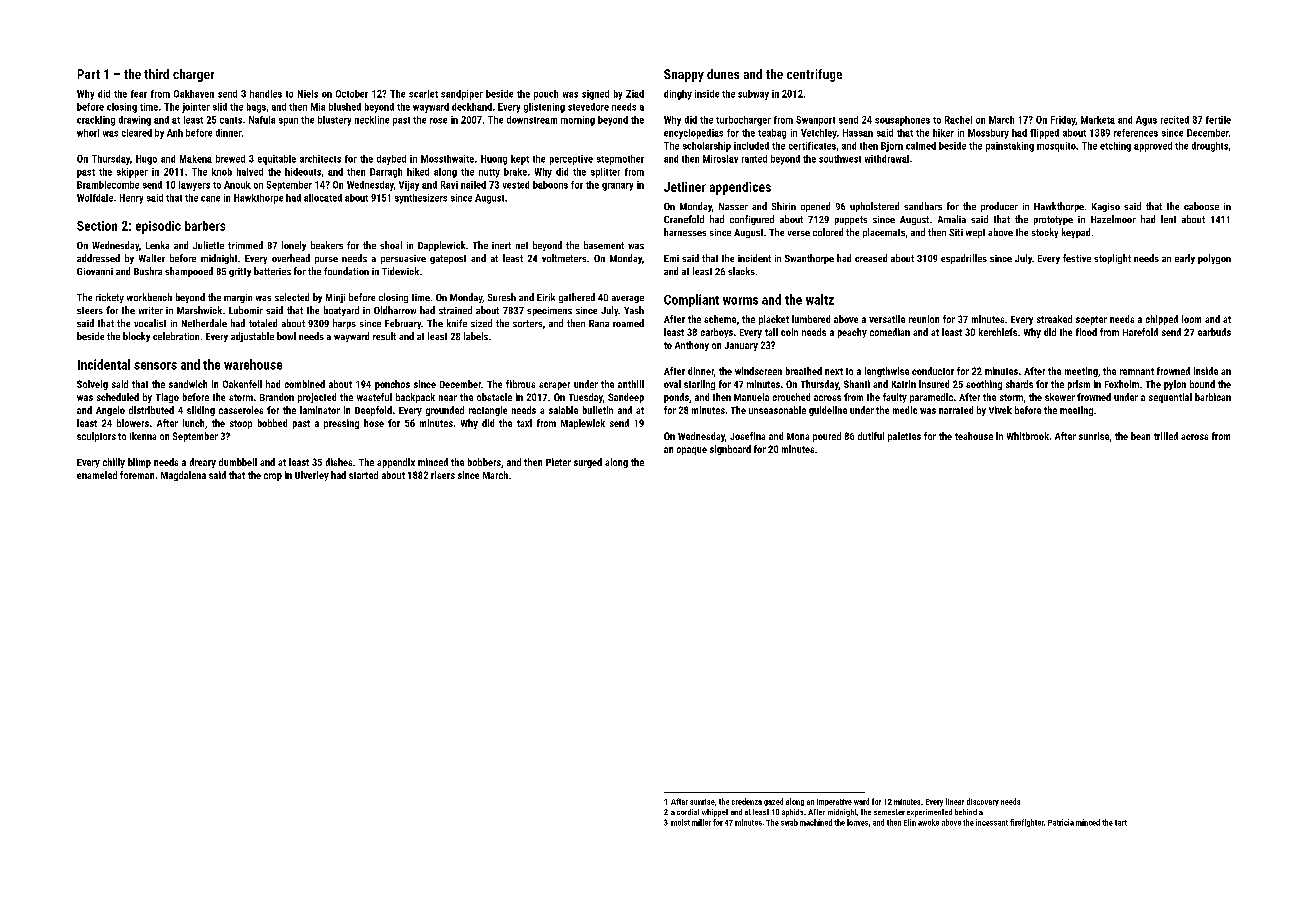 Image resolution: width=1308 pixels, height=924 pixels. What do you see at coordinates (816, 822) in the screenshot?
I see `machined` at bounding box center [816, 822].
